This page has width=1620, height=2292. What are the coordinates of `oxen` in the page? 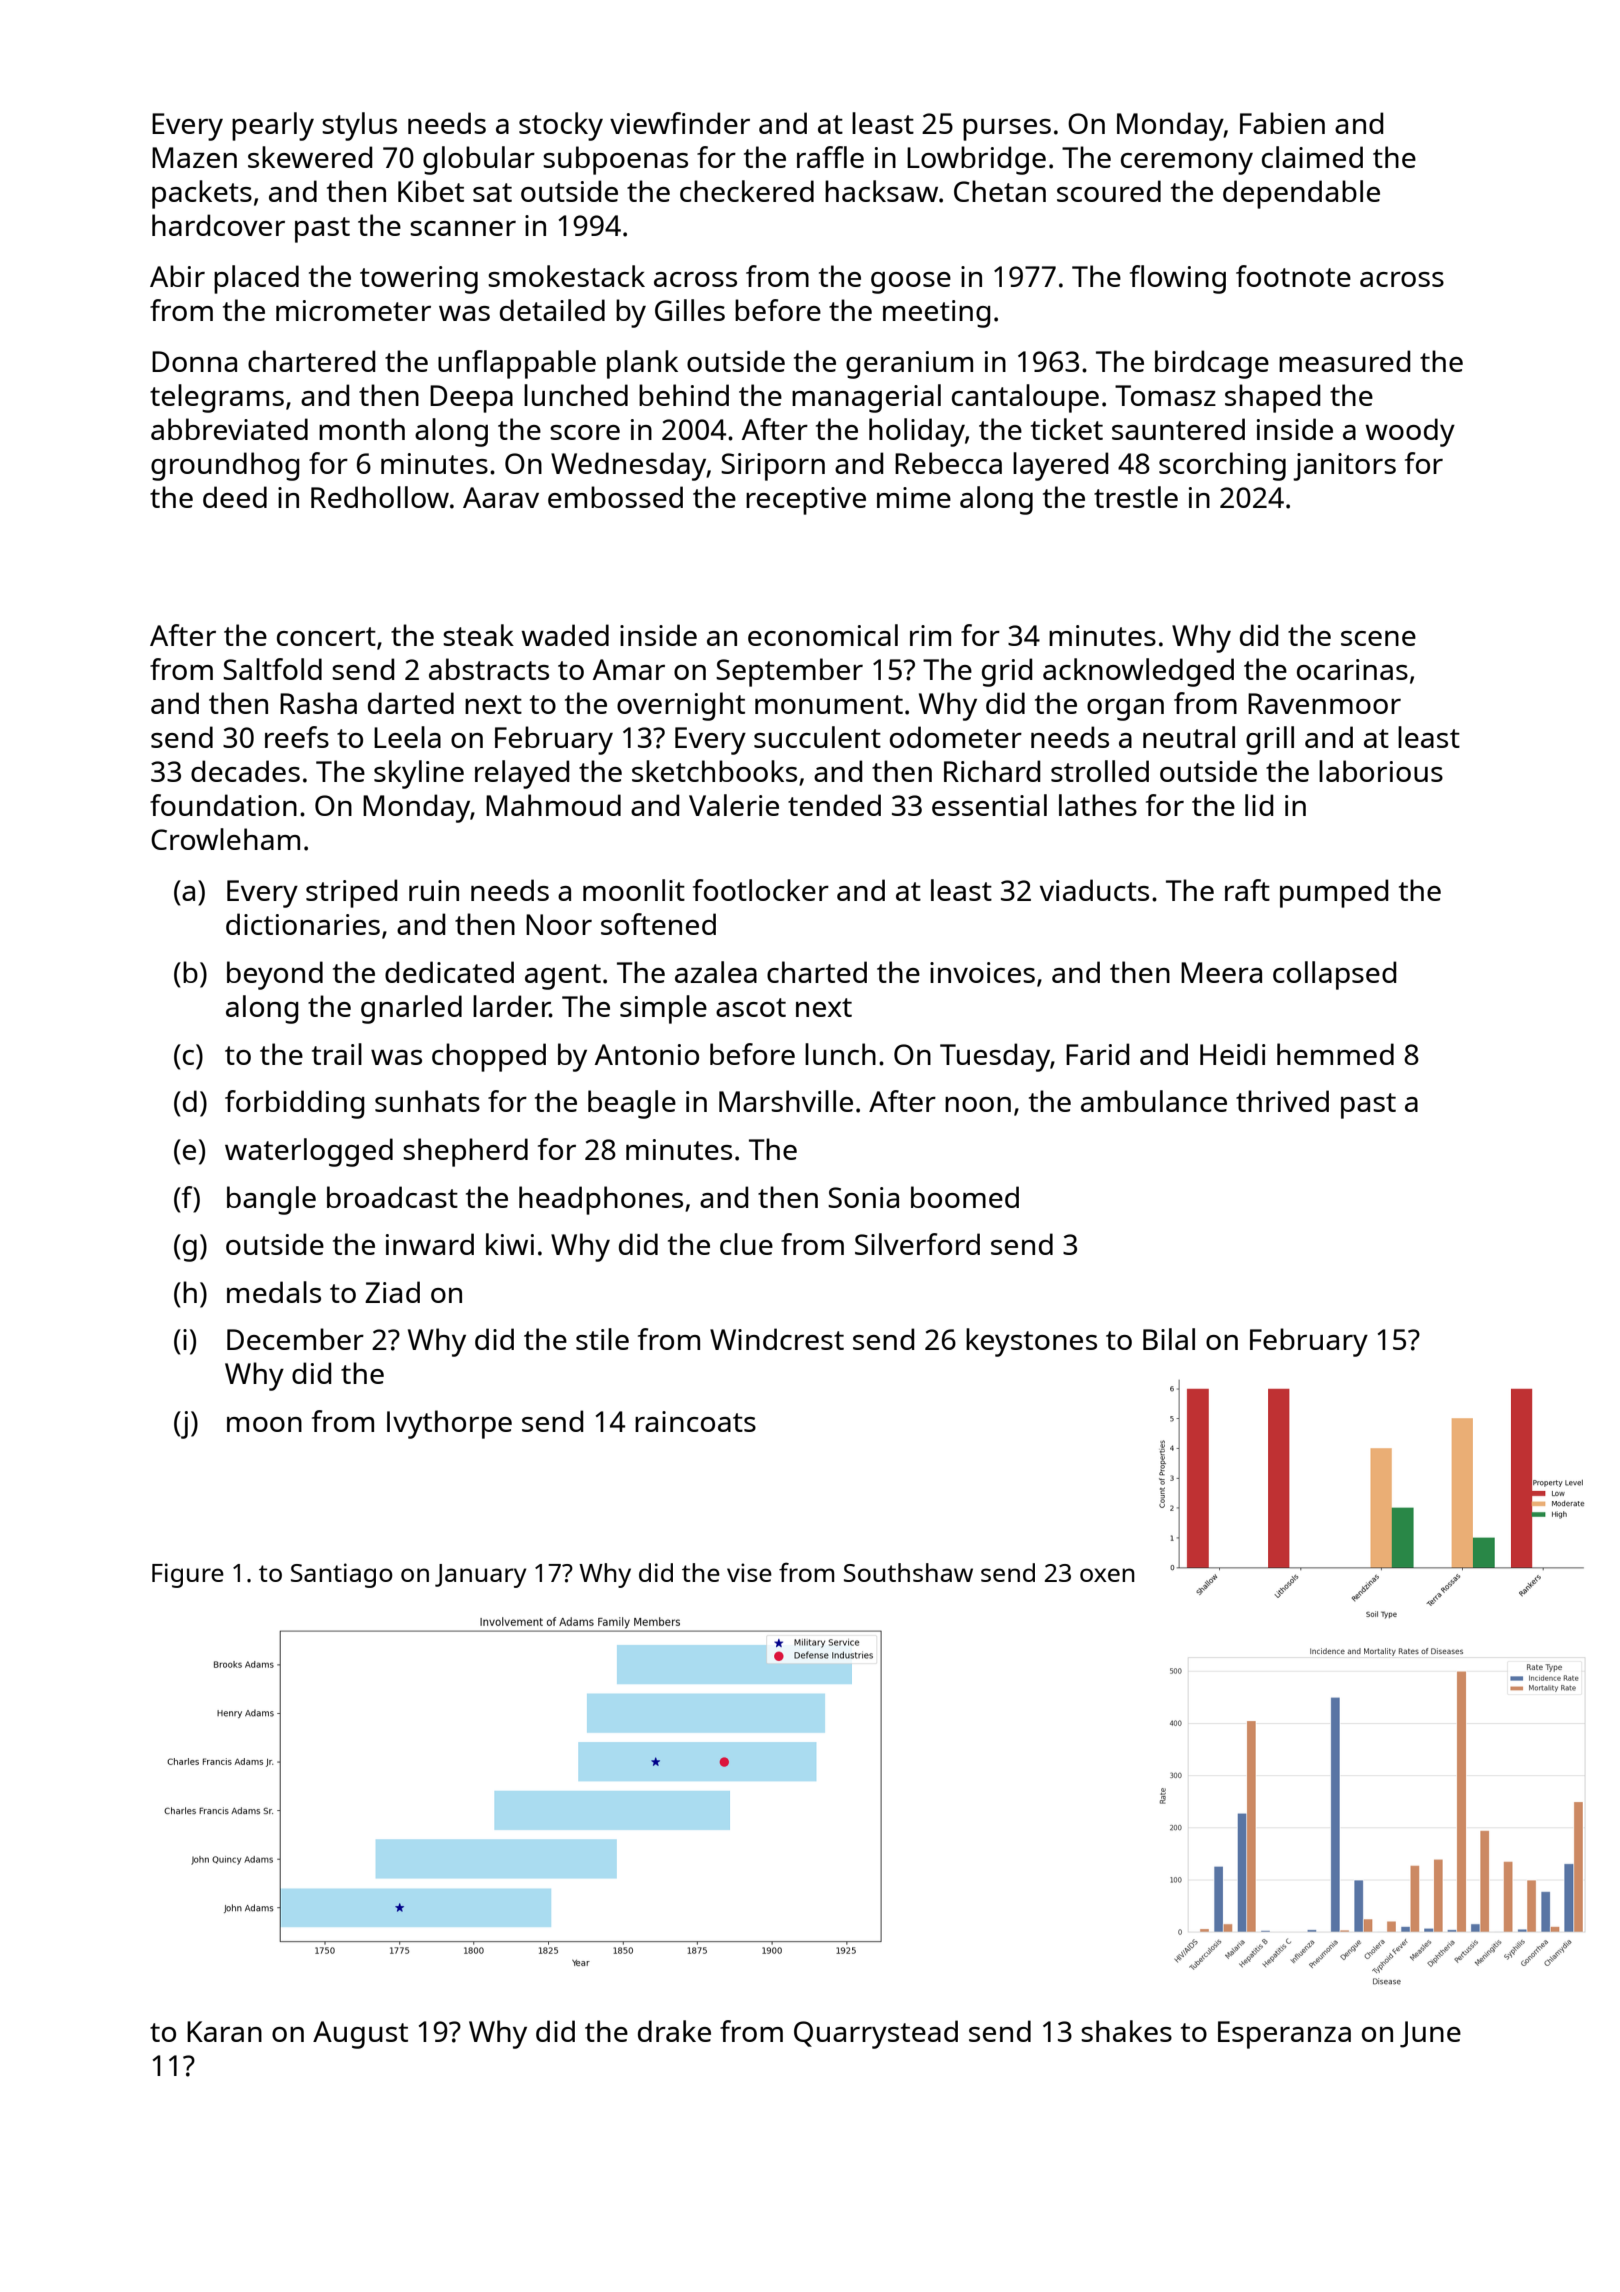 It's located at (1107, 1575).
